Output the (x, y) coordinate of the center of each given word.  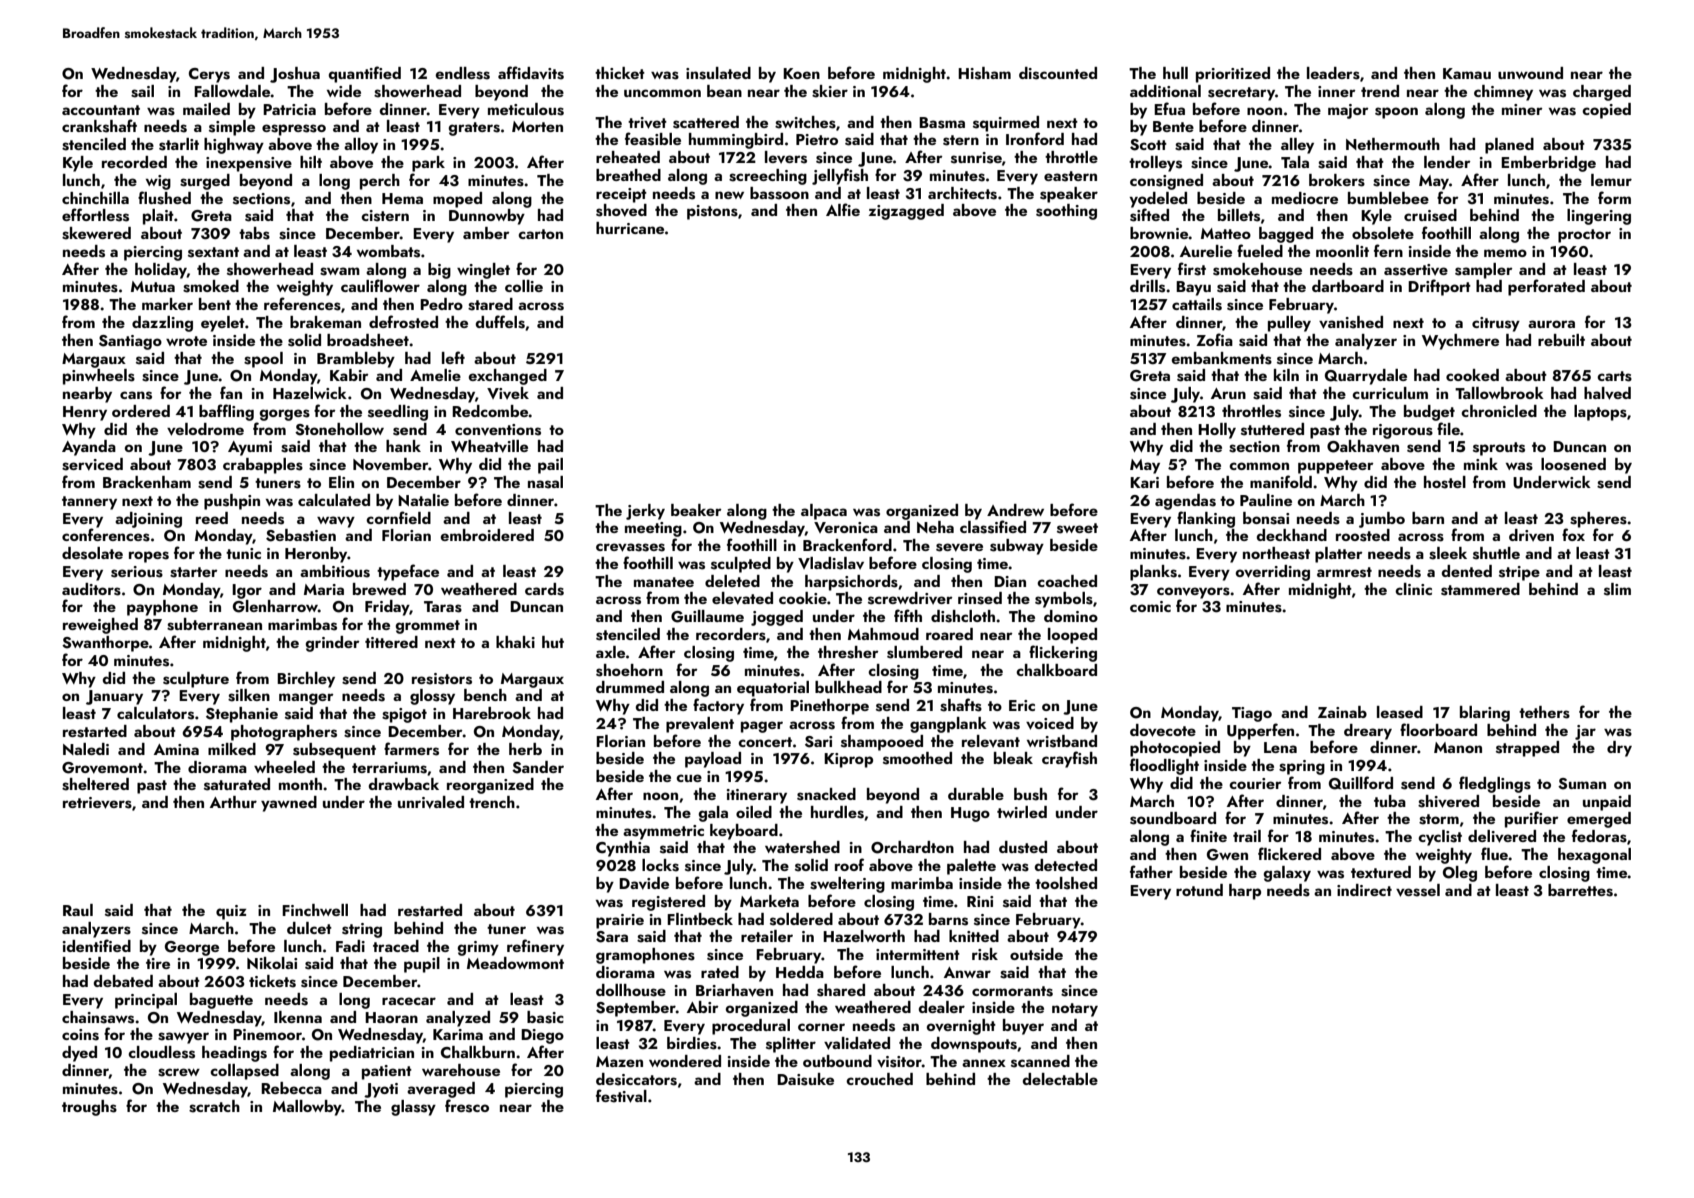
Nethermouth (1393, 144)
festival (621, 1096)
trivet (647, 123)
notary (1075, 1010)
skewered (96, 233)
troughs (89, 1108)
